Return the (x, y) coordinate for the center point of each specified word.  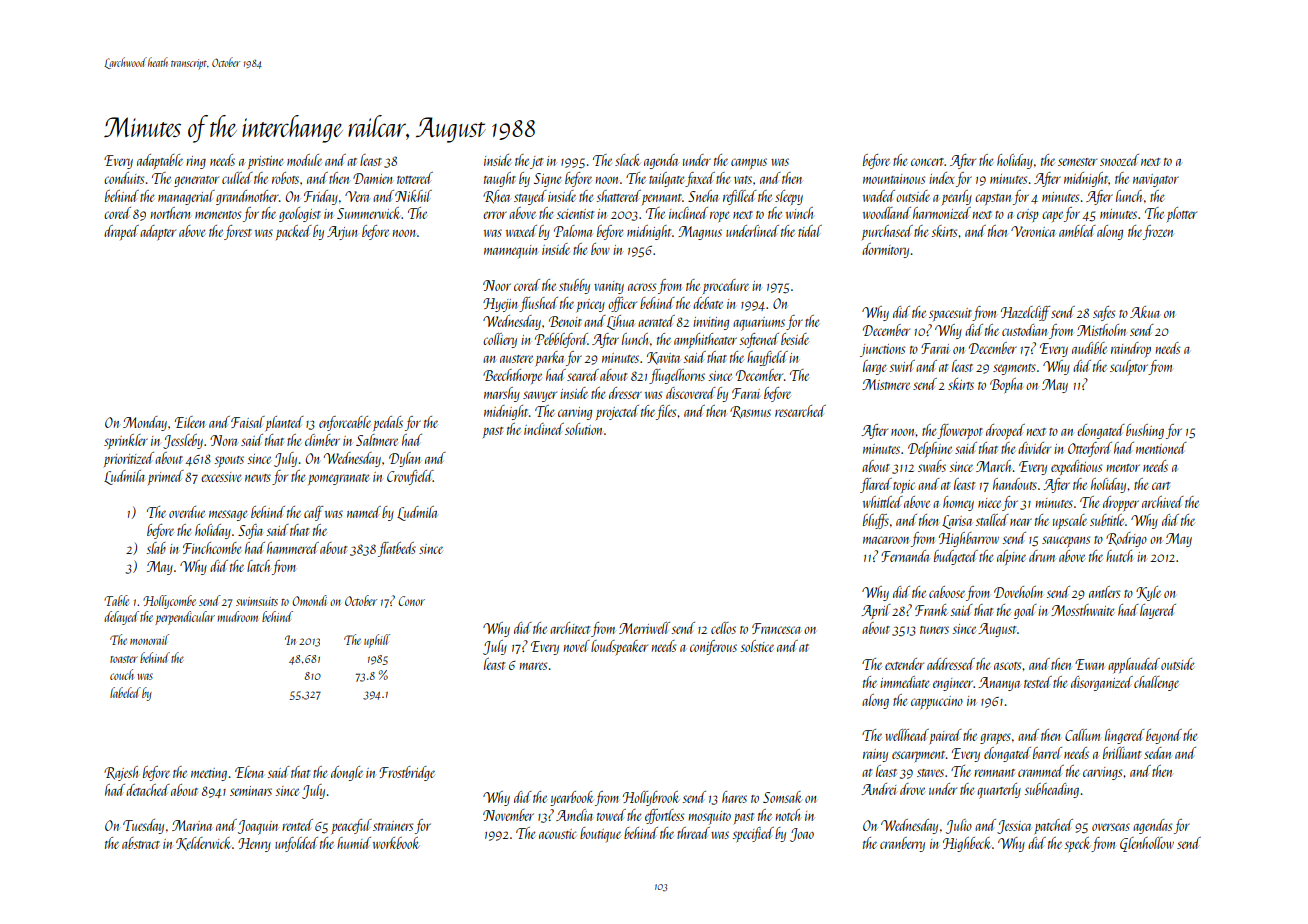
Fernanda (905, 556)
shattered (618, 196)
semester (1077, 162)
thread (693, 833)
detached (148, 790)
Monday (145, 423)
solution (583, 429)
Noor (497, 285)
